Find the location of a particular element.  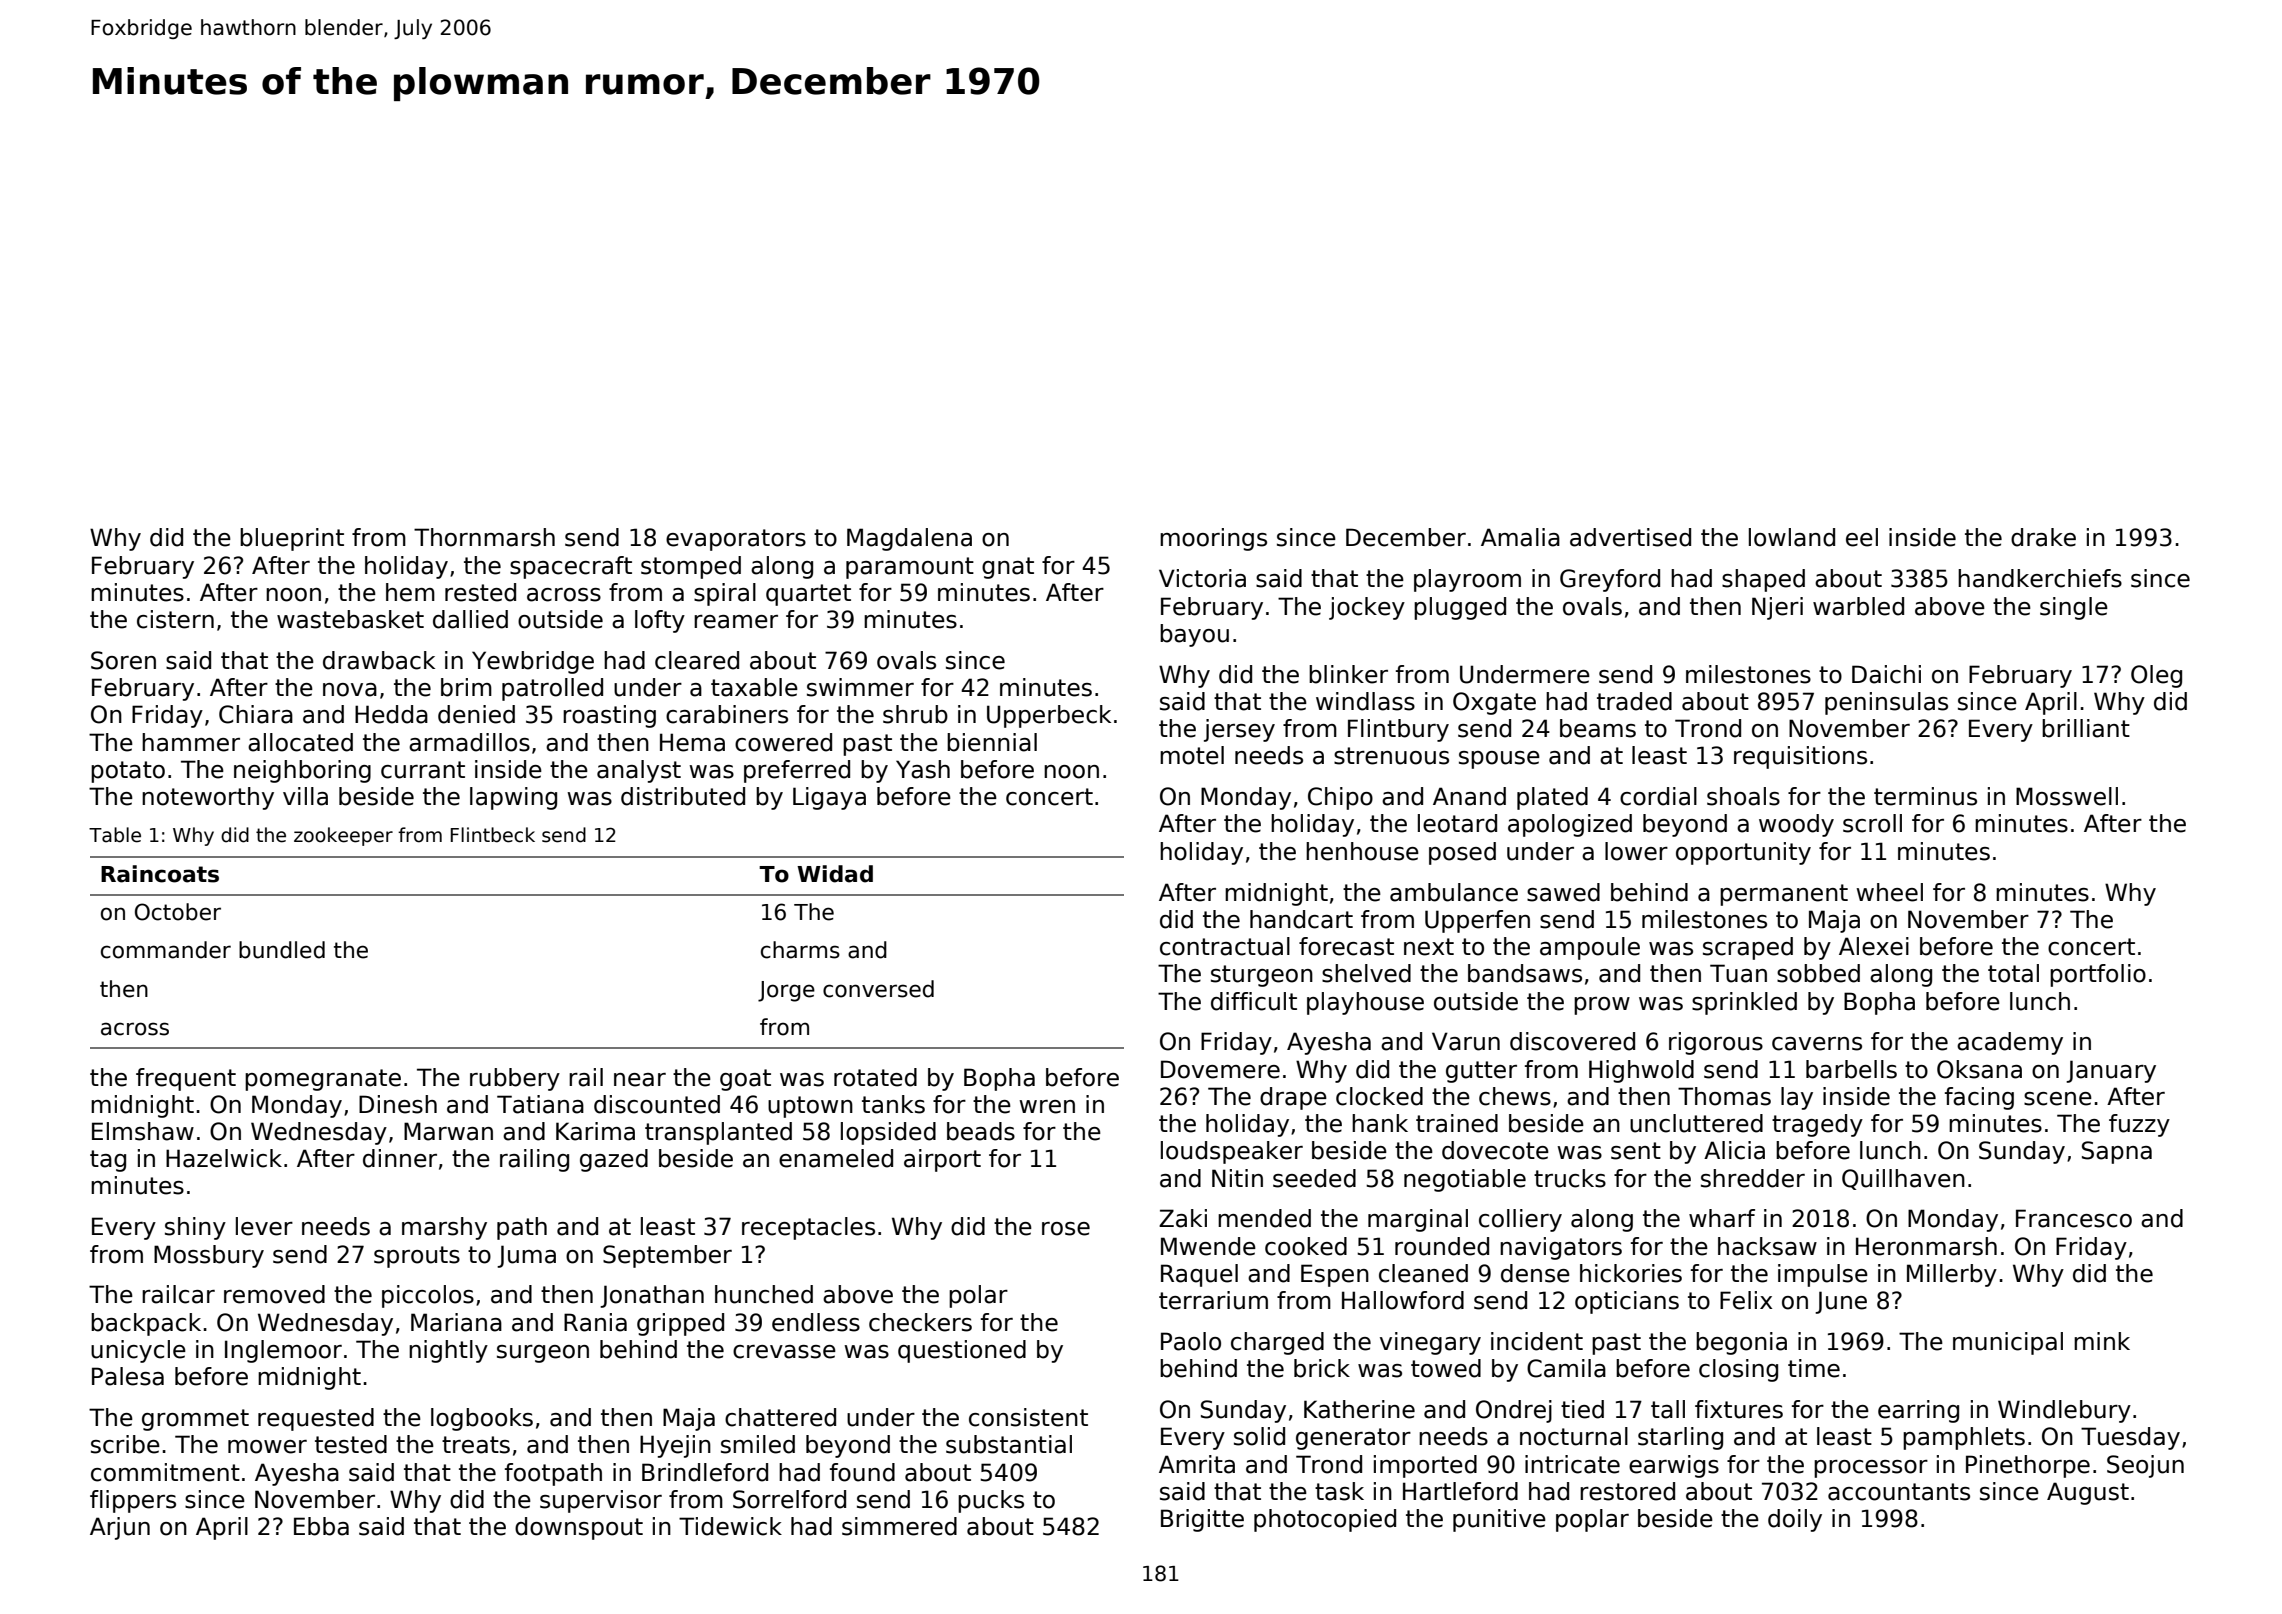

single is located at coordinates (2074, 608).
